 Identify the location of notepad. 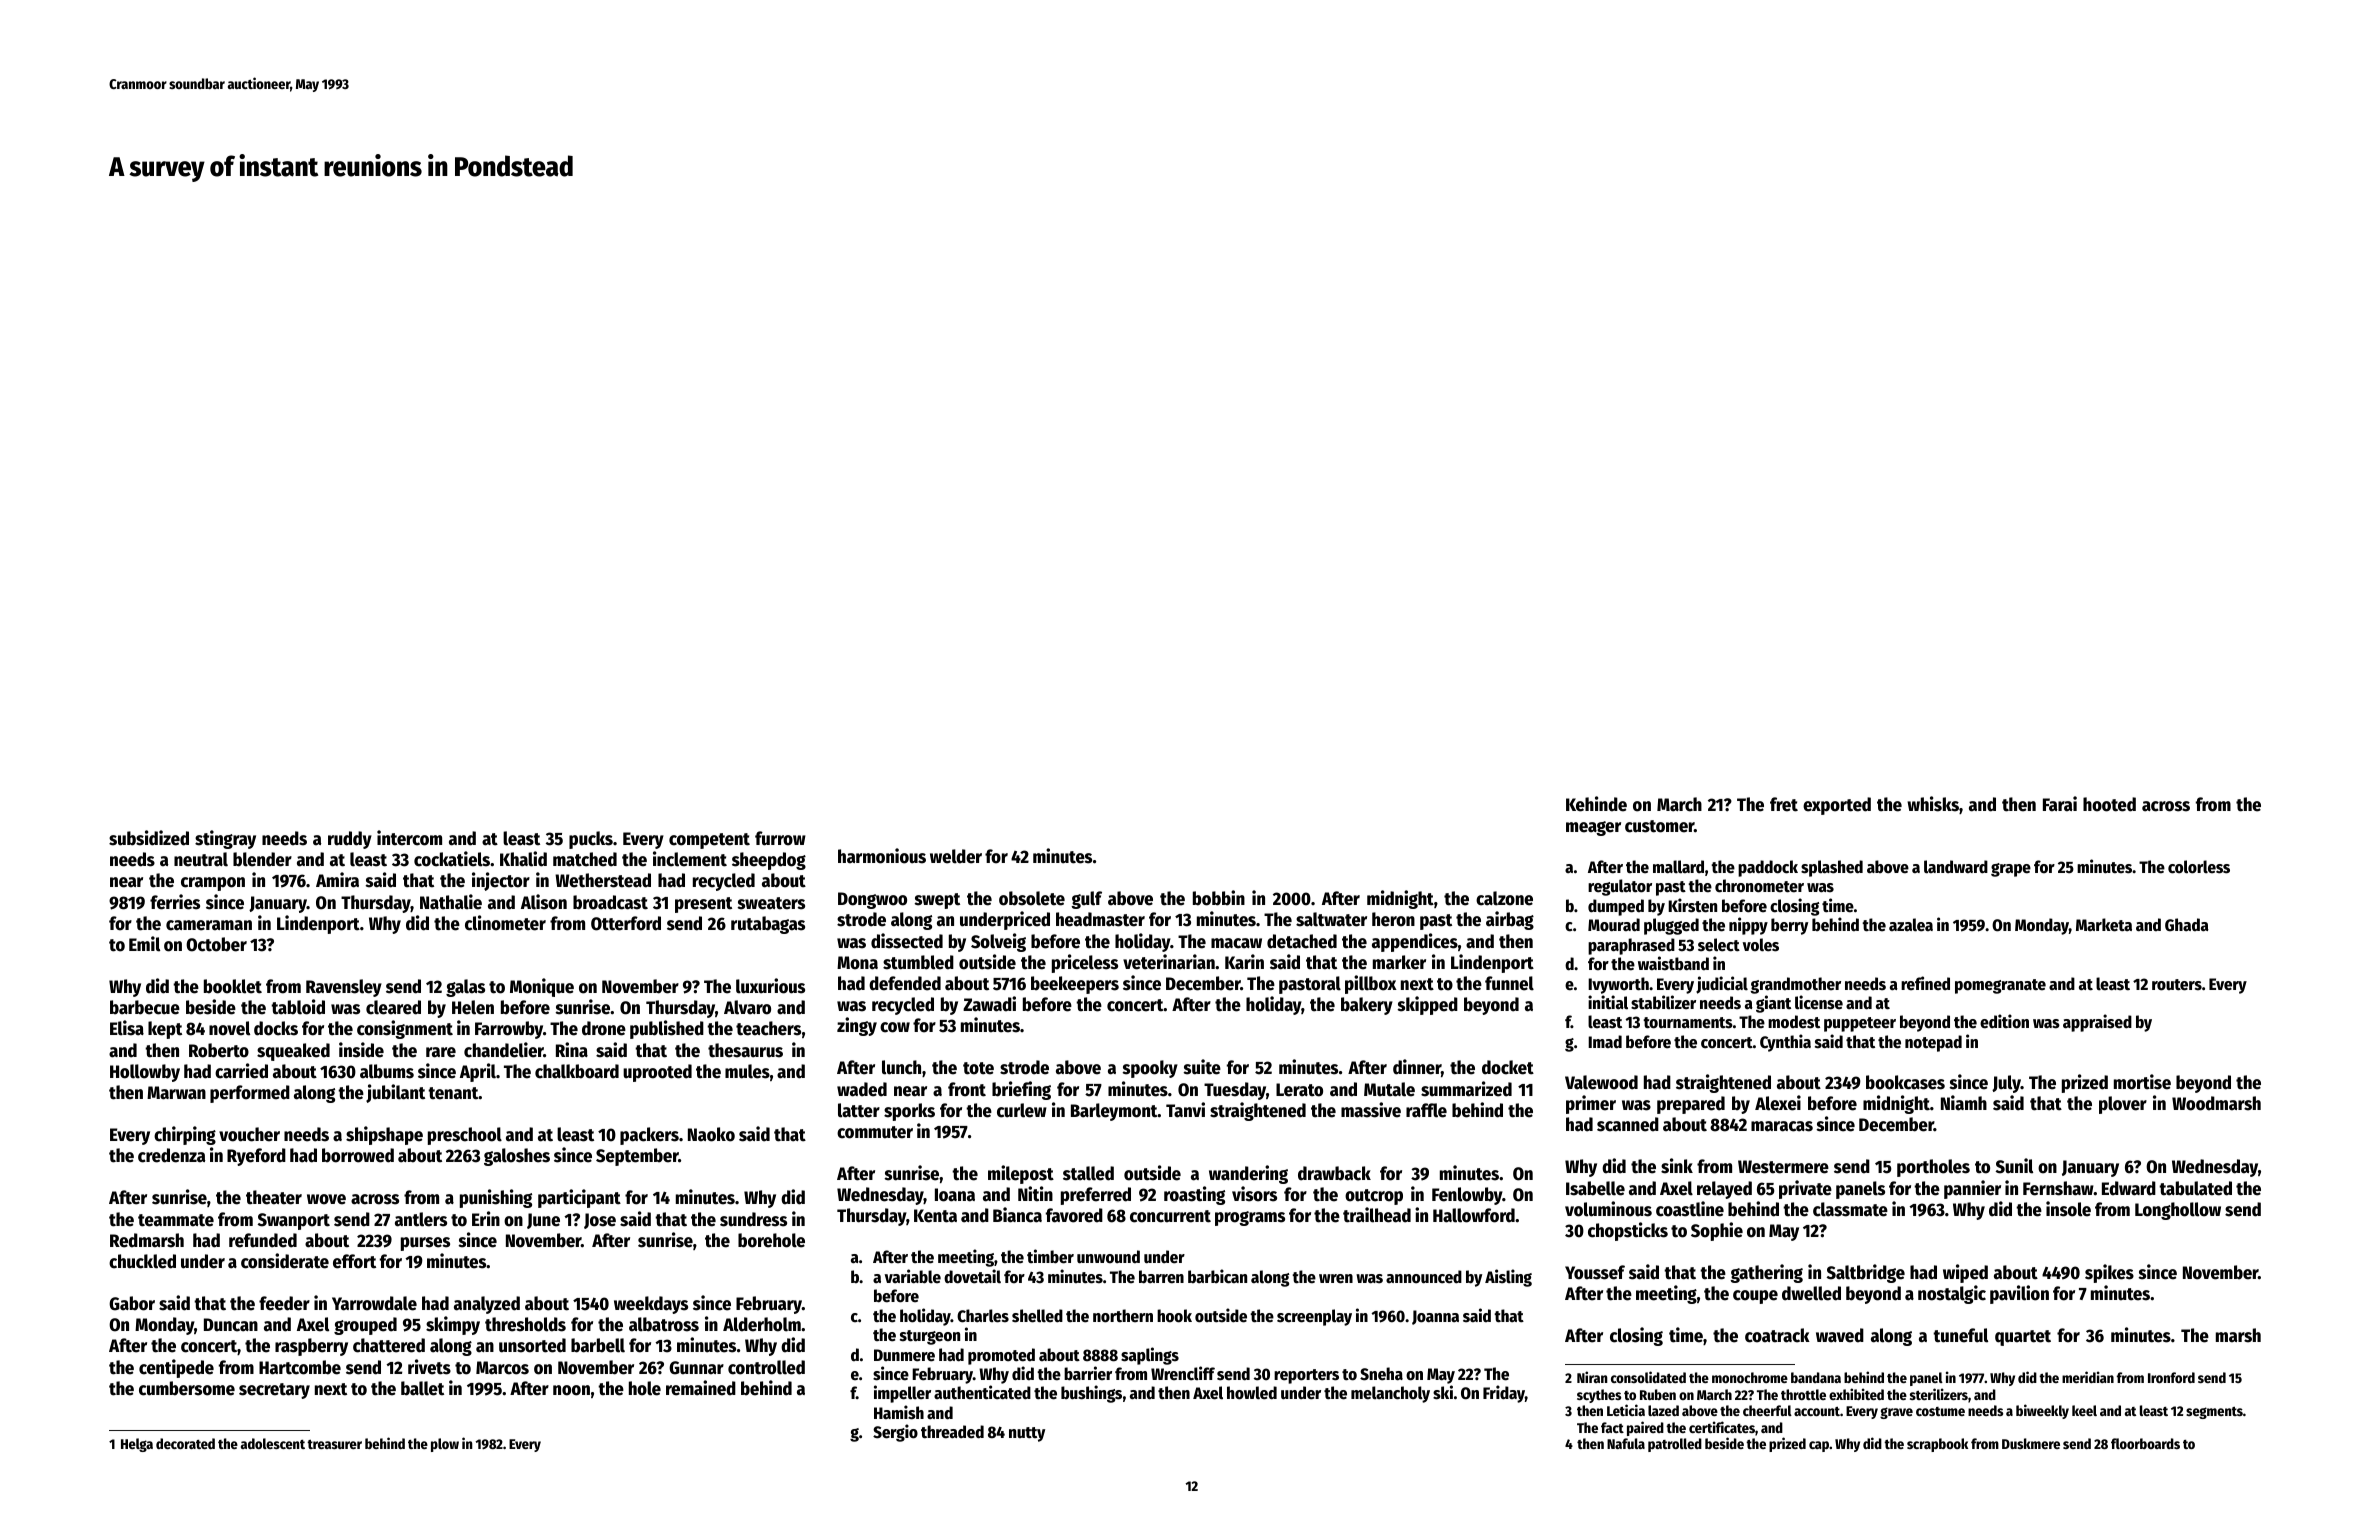
(1933, 1043).
